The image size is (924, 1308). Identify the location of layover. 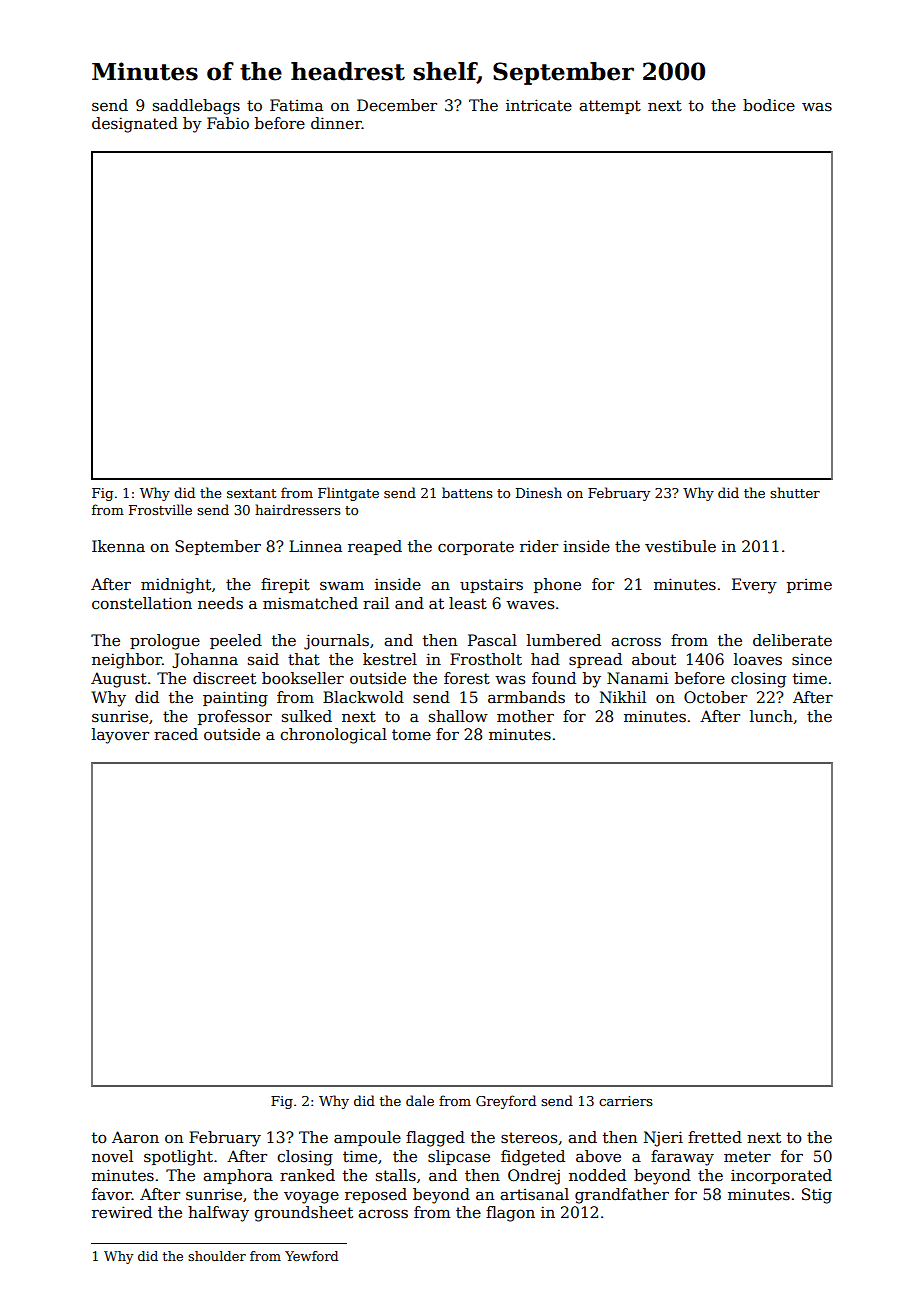
(120, 736).
